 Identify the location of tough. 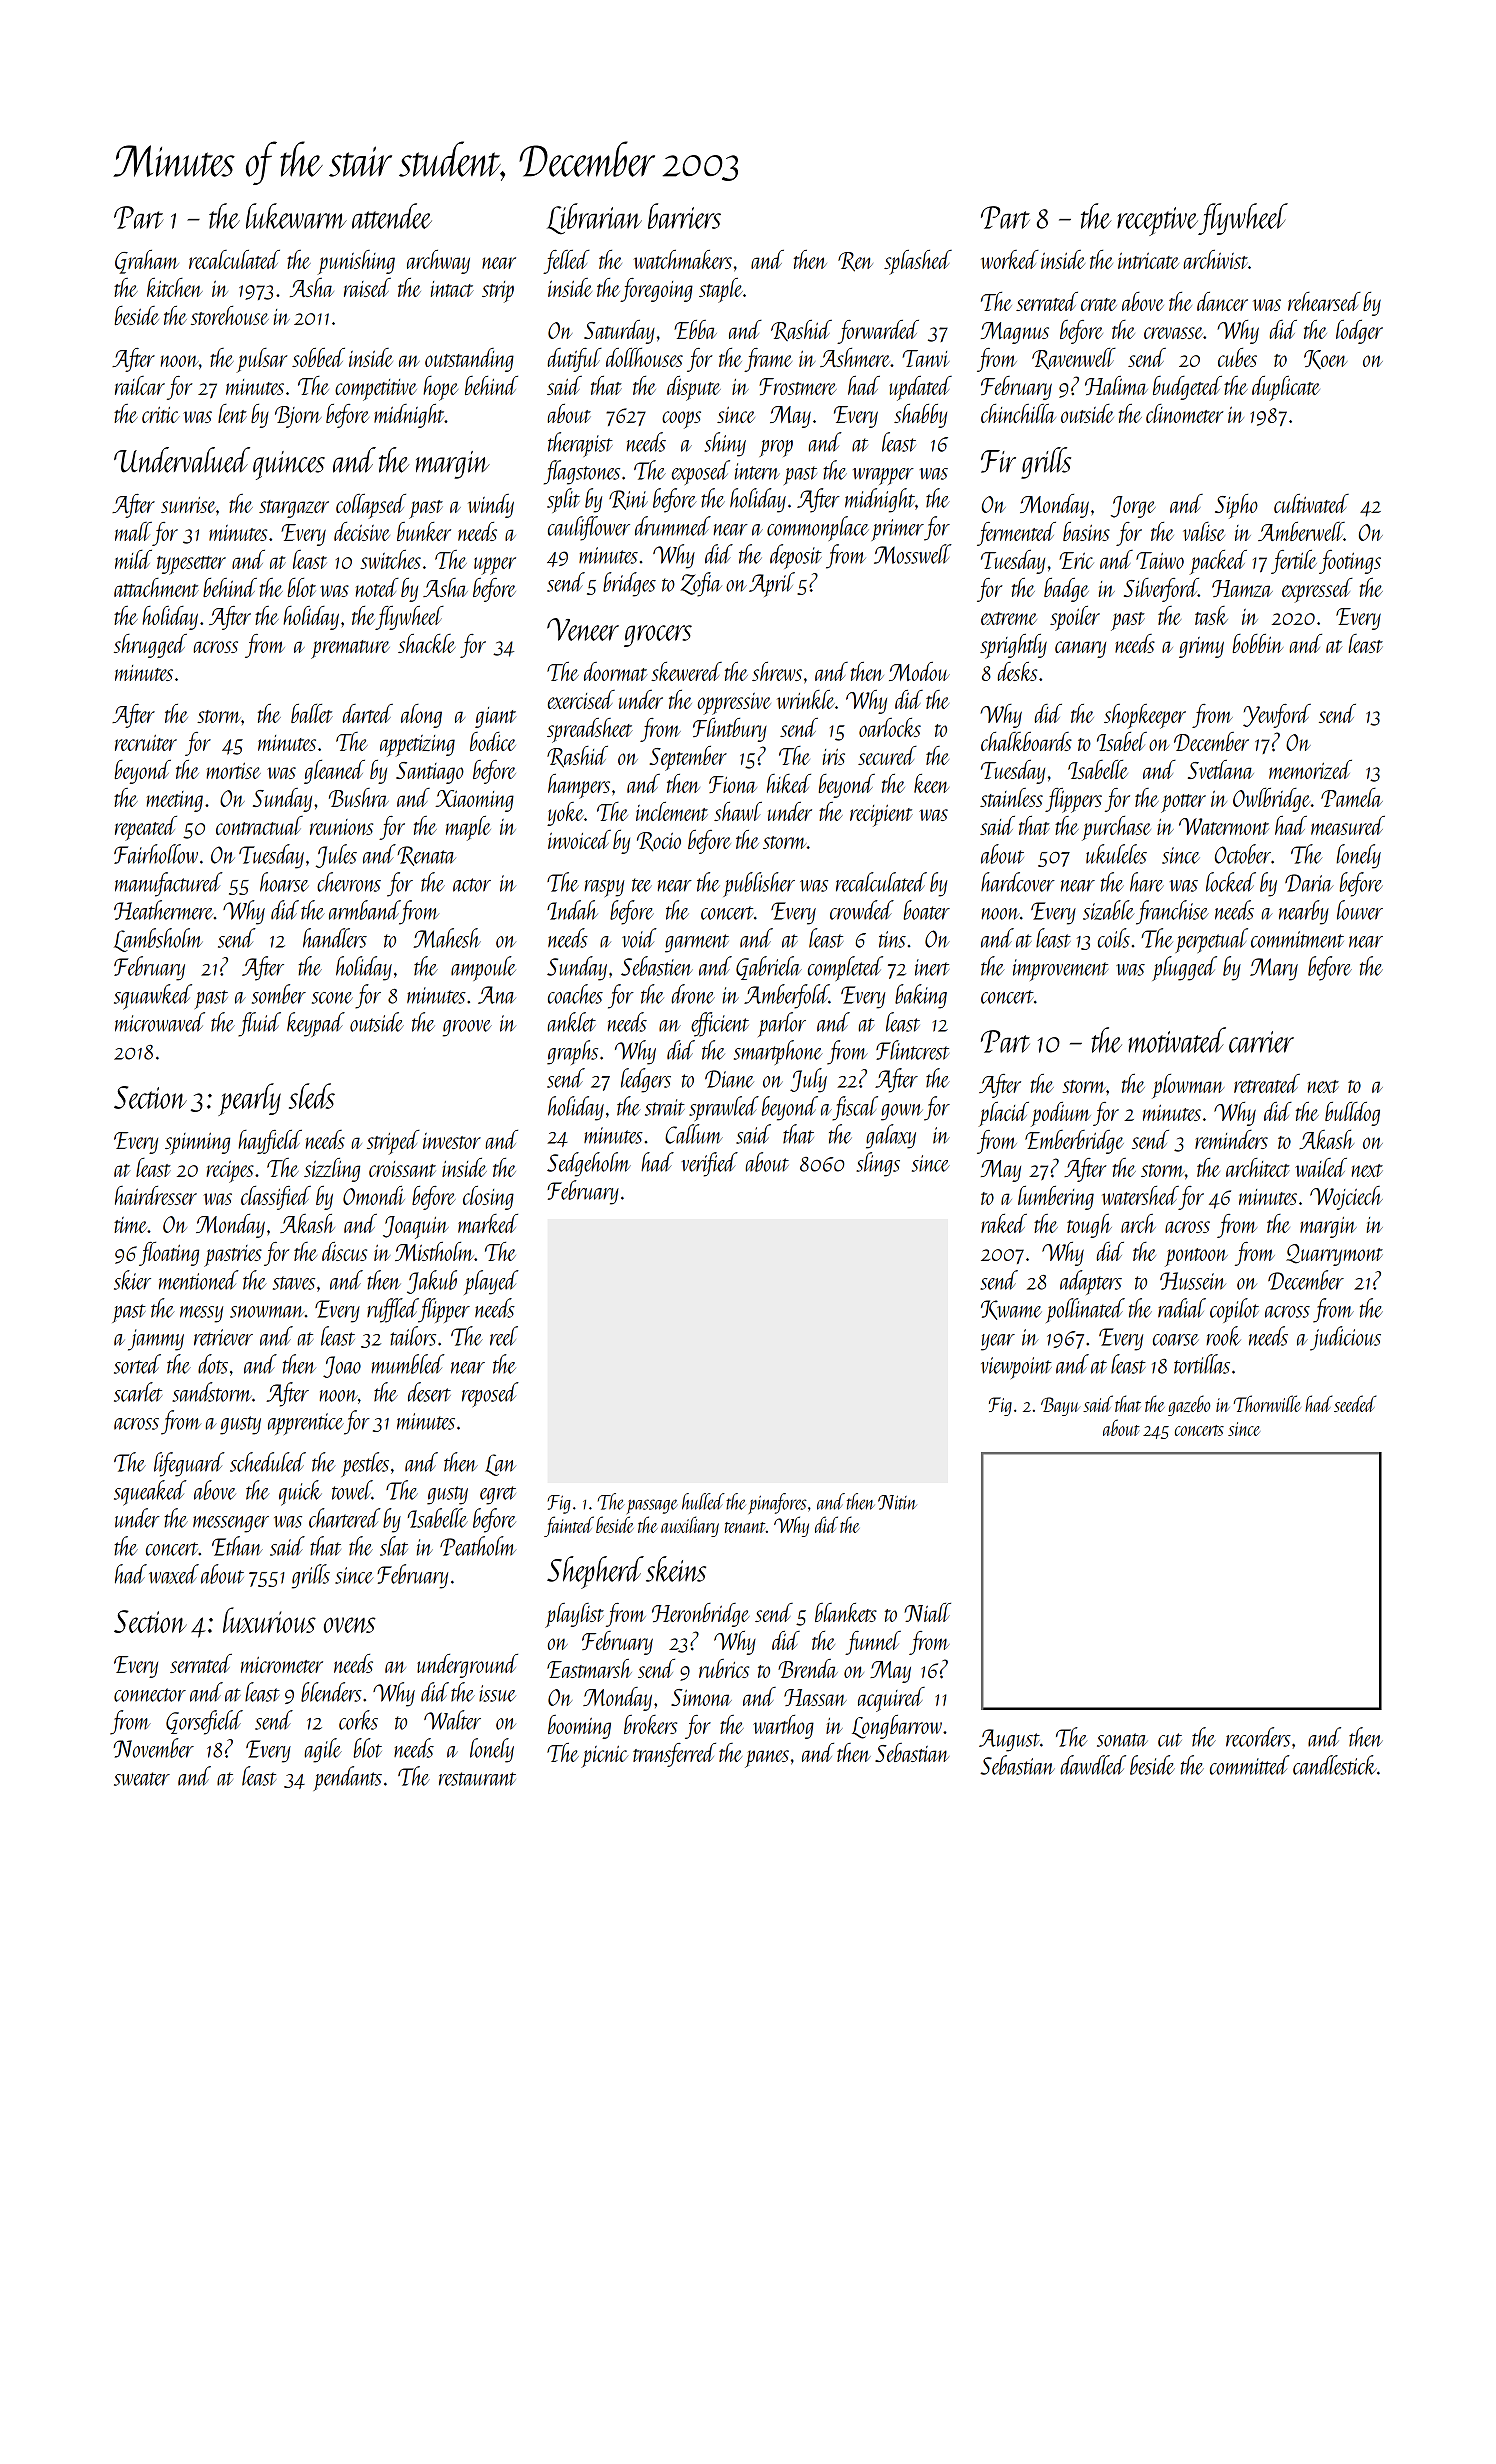
(1089, 1226).
